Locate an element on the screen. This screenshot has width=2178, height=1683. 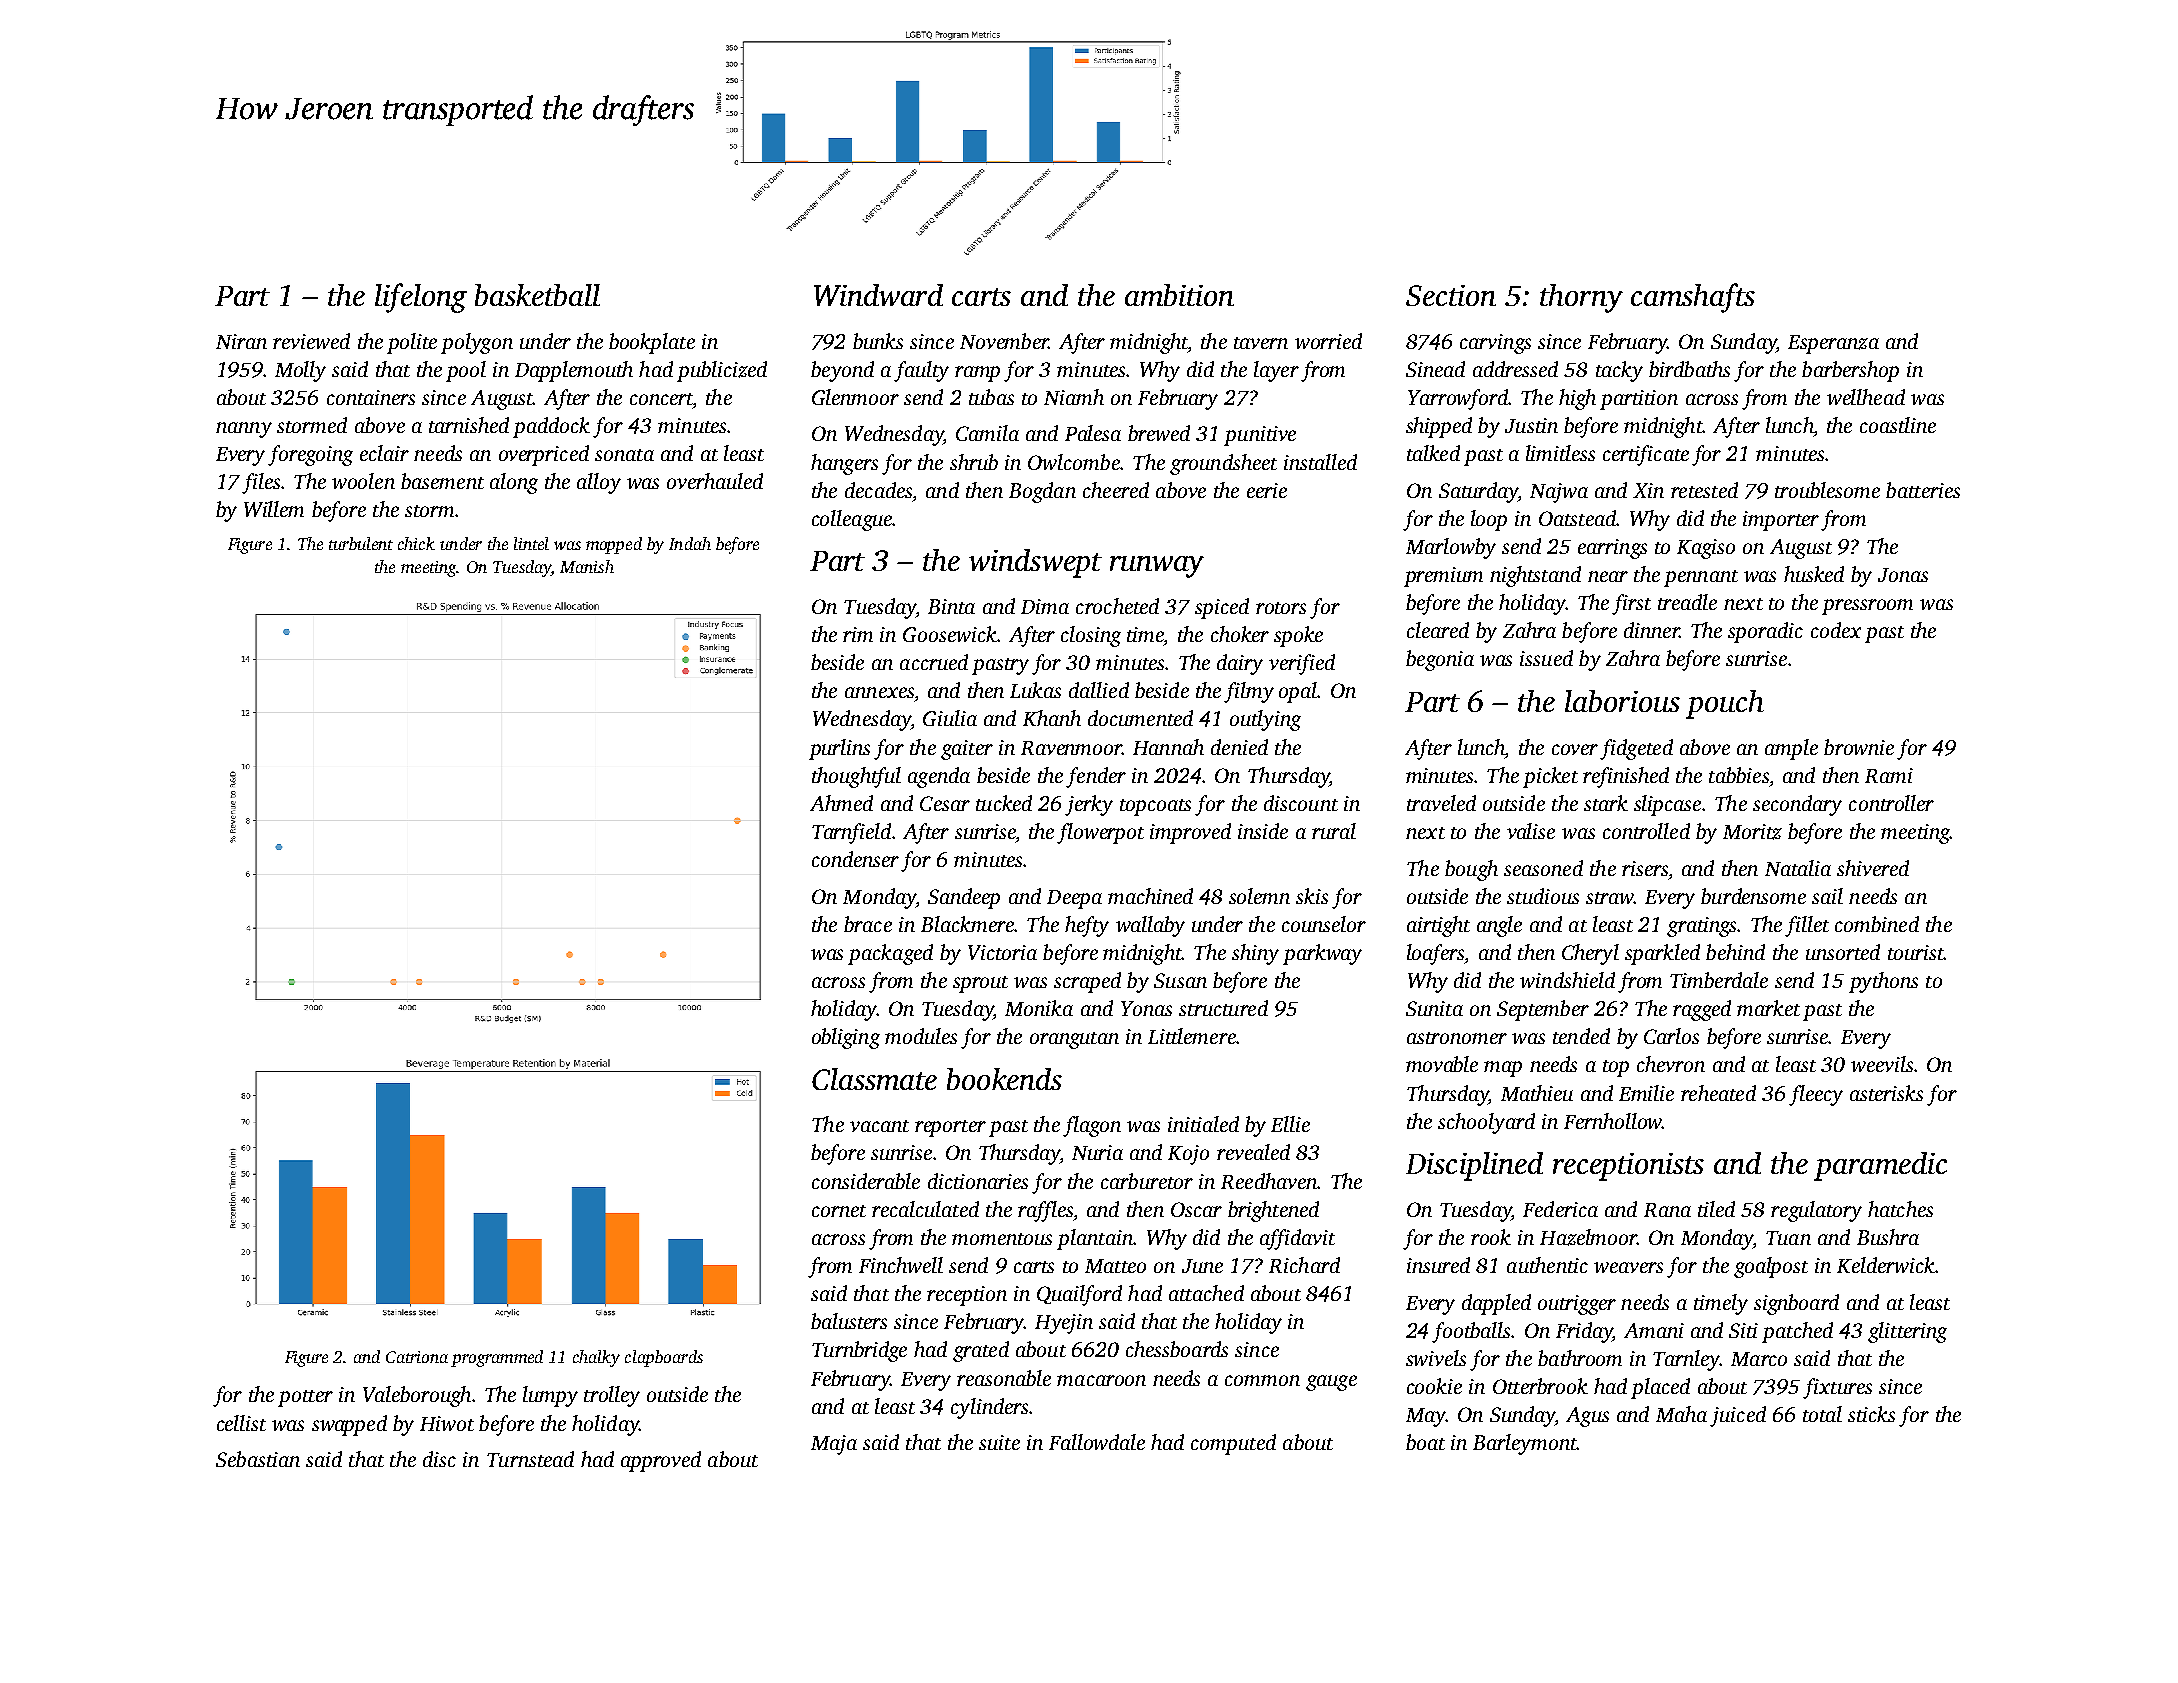
certificate is located at coordinates (1646, 455).
